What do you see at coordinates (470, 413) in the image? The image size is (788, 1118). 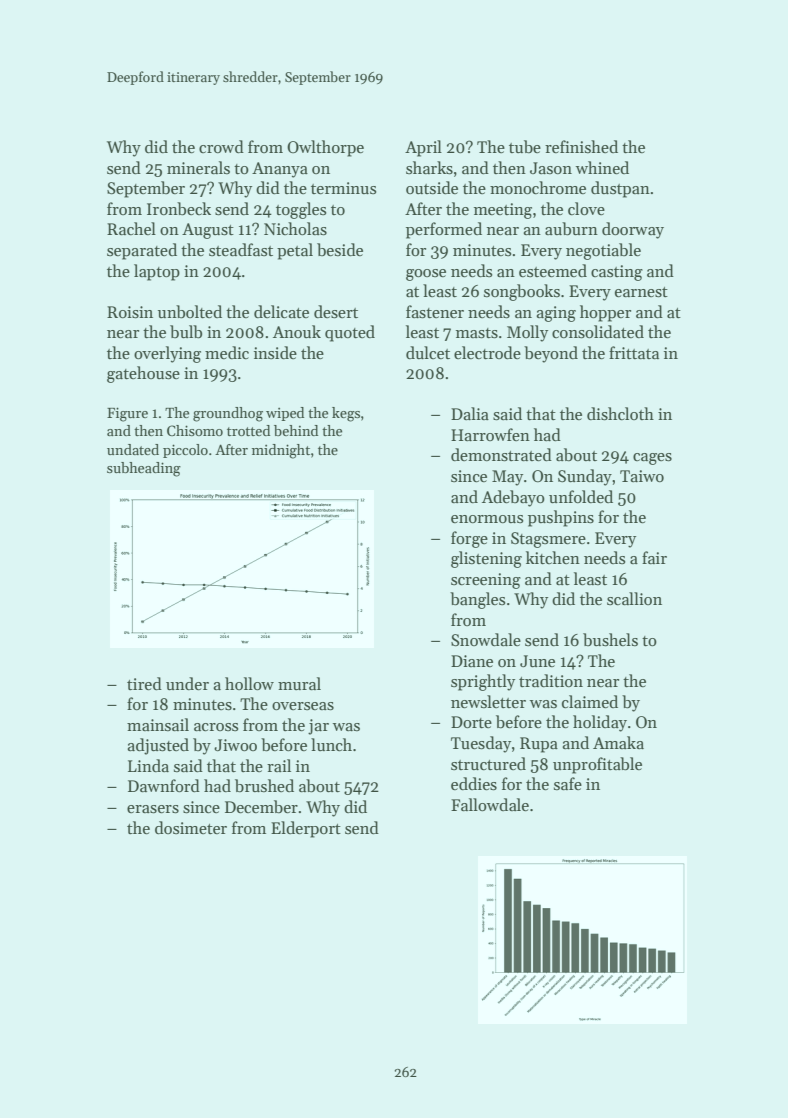 I see `Dalia` at bounding box center [470, 413].
